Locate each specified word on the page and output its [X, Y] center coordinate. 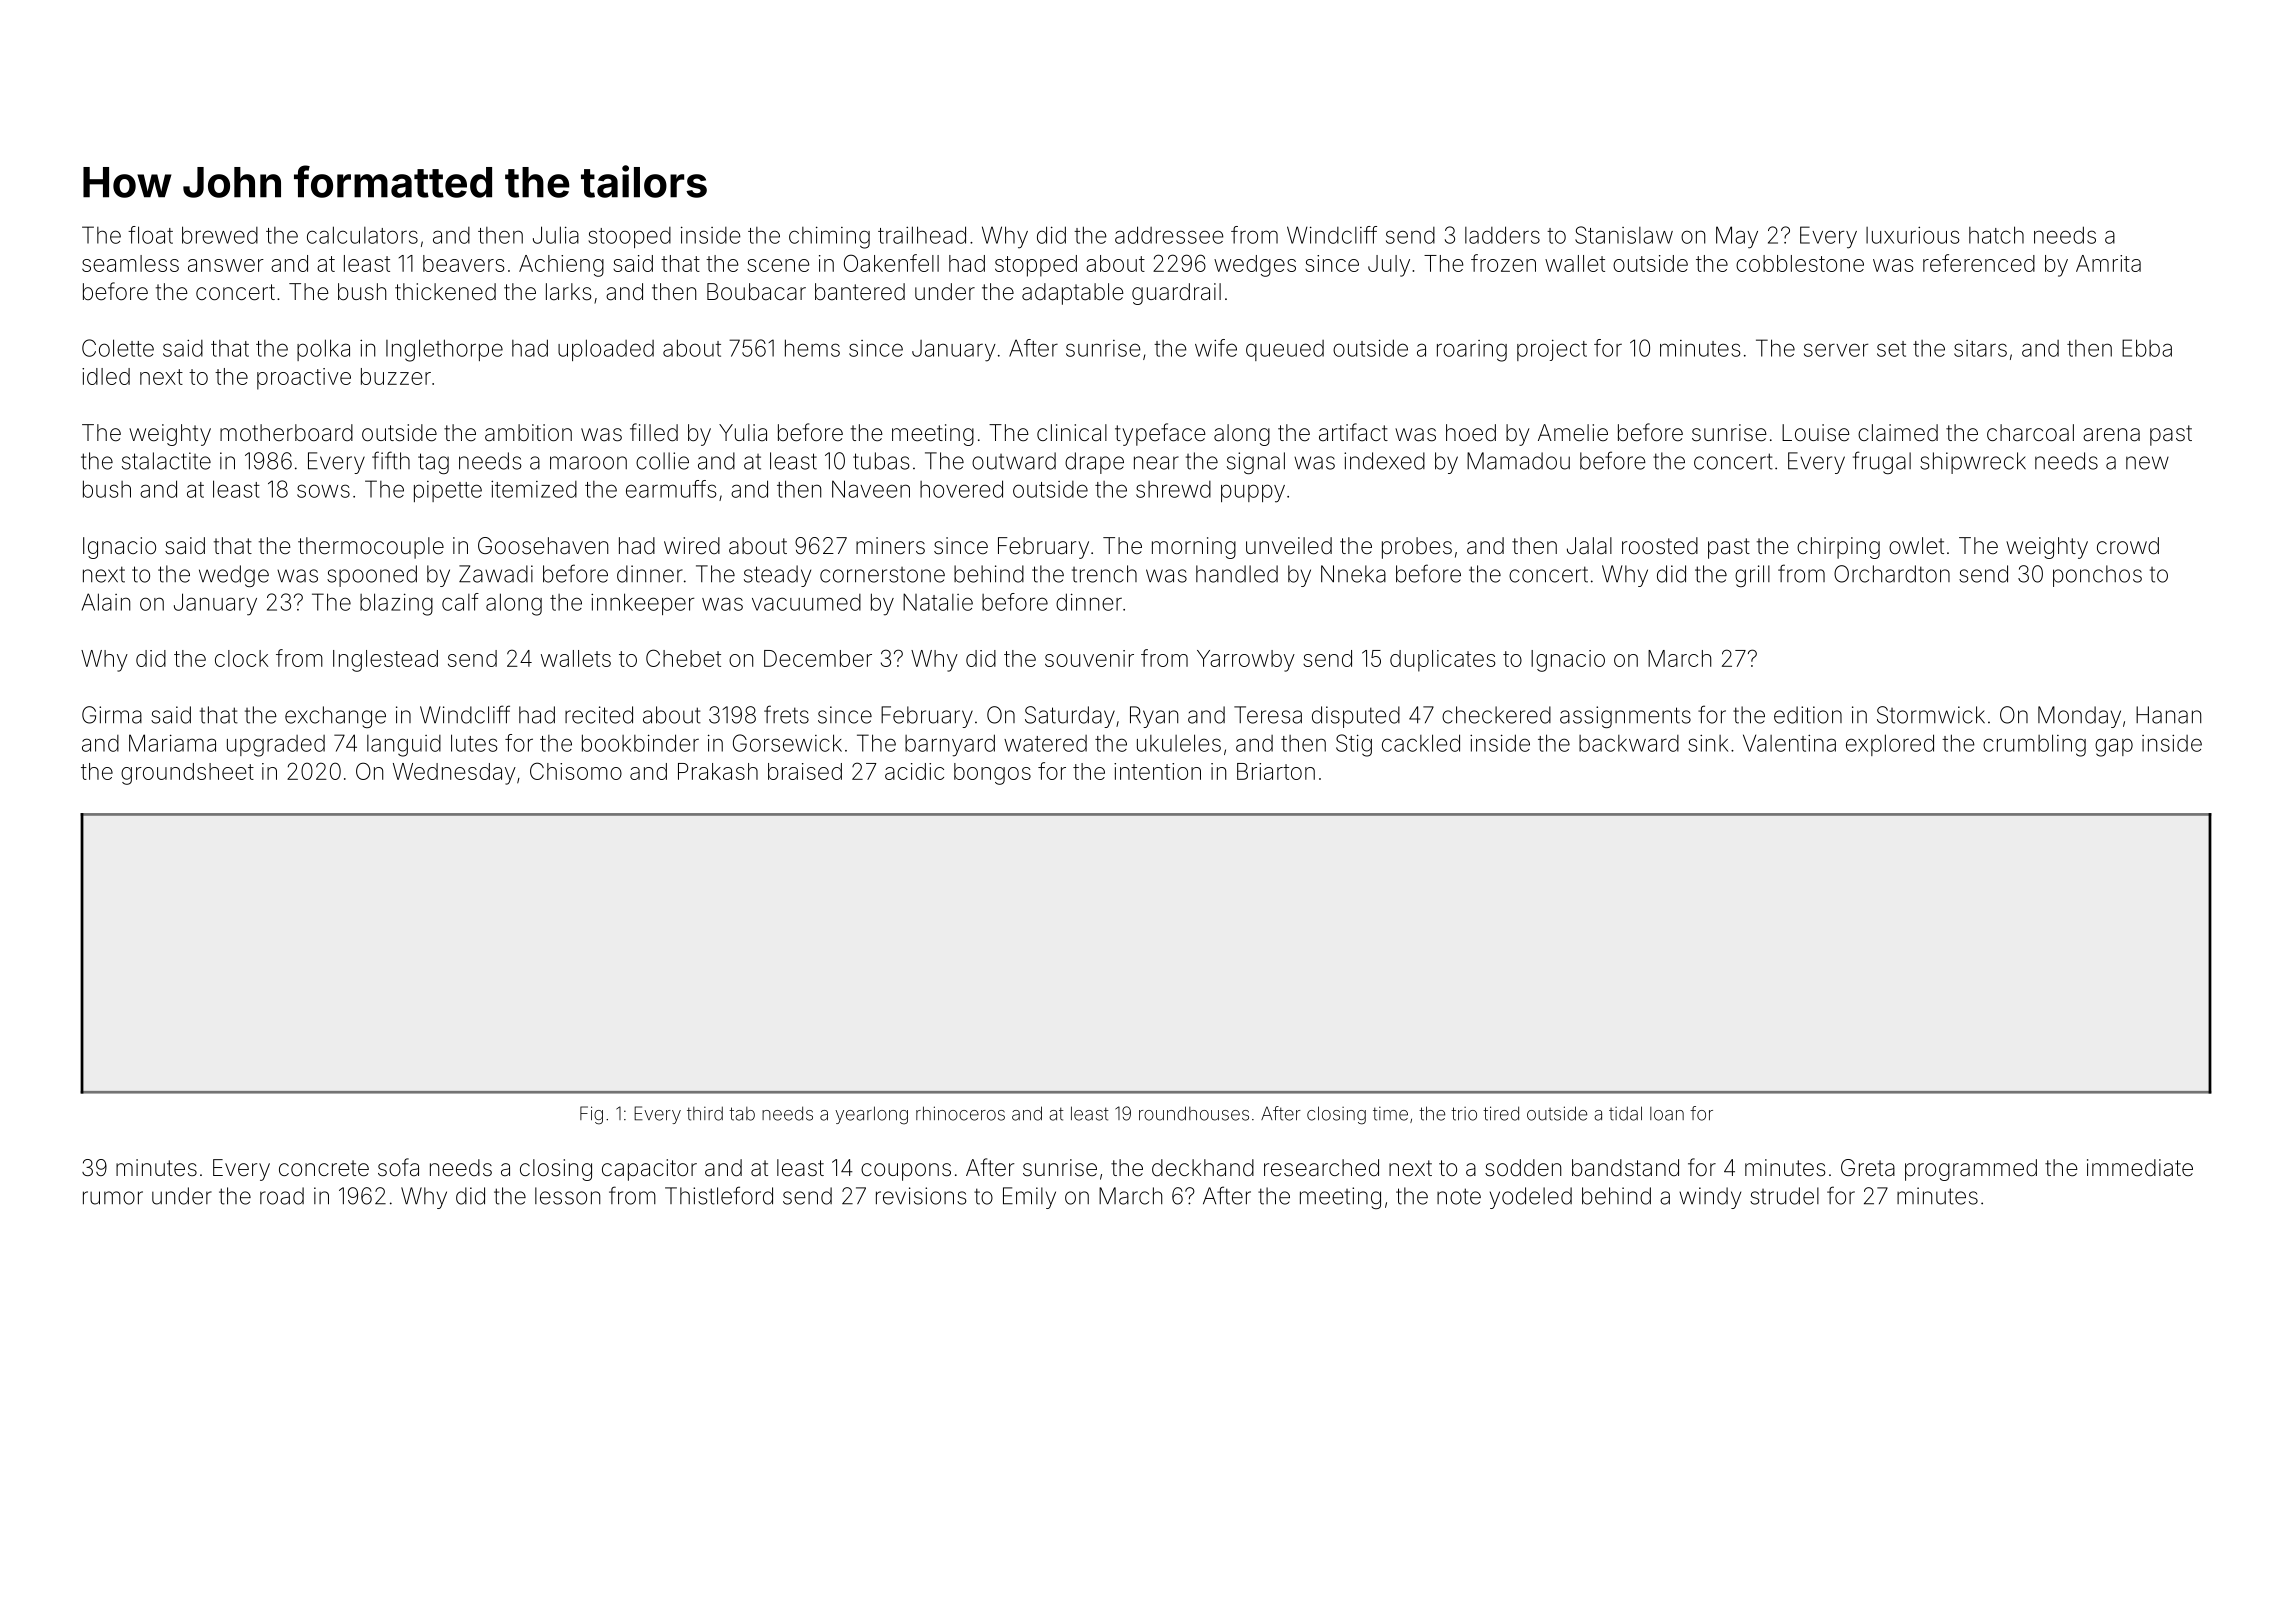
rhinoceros [960, 1113]
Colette [118, 348]
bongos [992, 774]
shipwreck [1973, 463]
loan [1667, 1114]
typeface [1160, 434]
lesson [567, 1196]
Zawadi [496, 574]
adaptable [1073, 294]
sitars [1980, 348]
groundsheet [187, 774]
